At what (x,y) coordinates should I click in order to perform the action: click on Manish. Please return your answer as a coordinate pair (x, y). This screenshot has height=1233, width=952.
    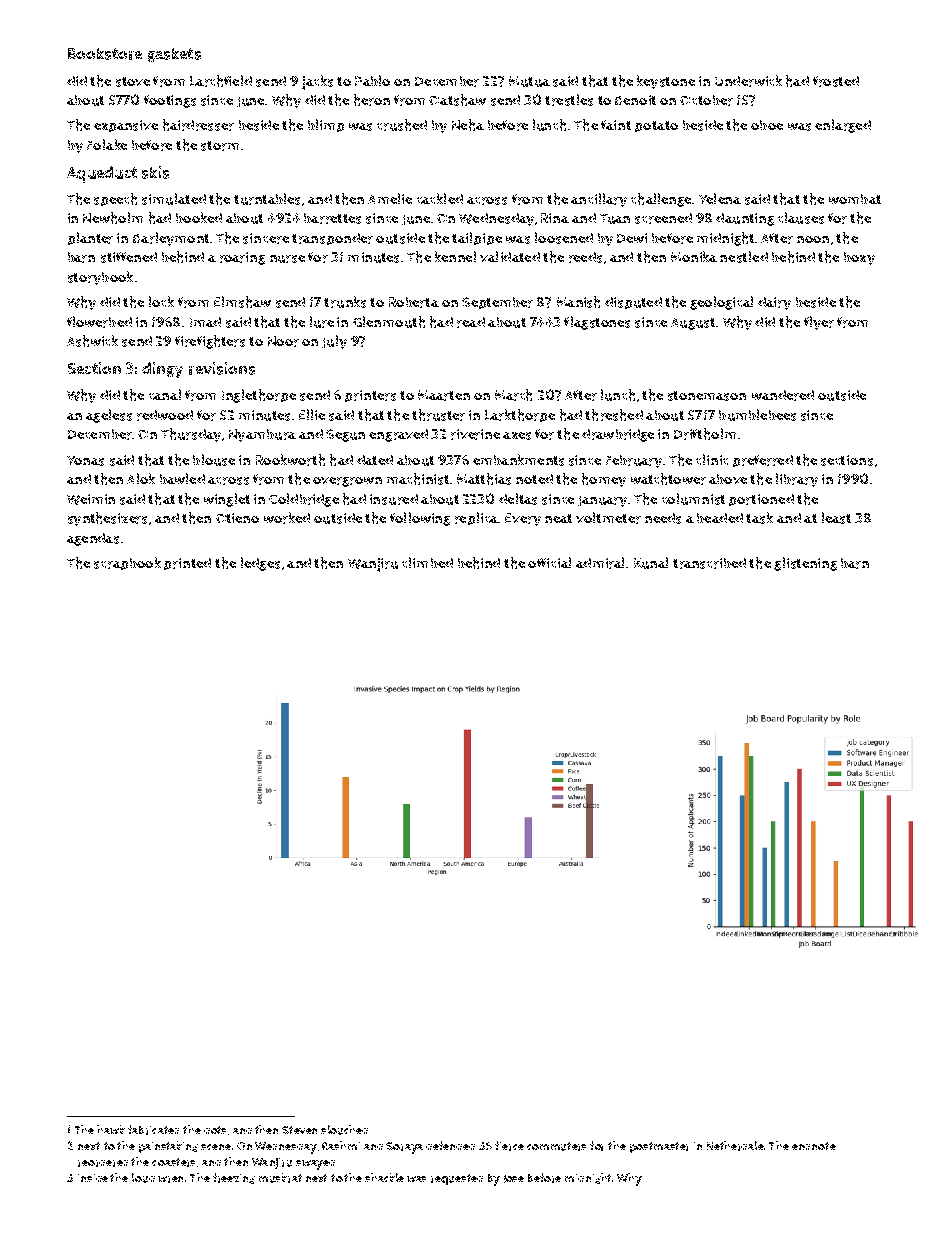
    Looking at the image, I should click on (578, 302).
